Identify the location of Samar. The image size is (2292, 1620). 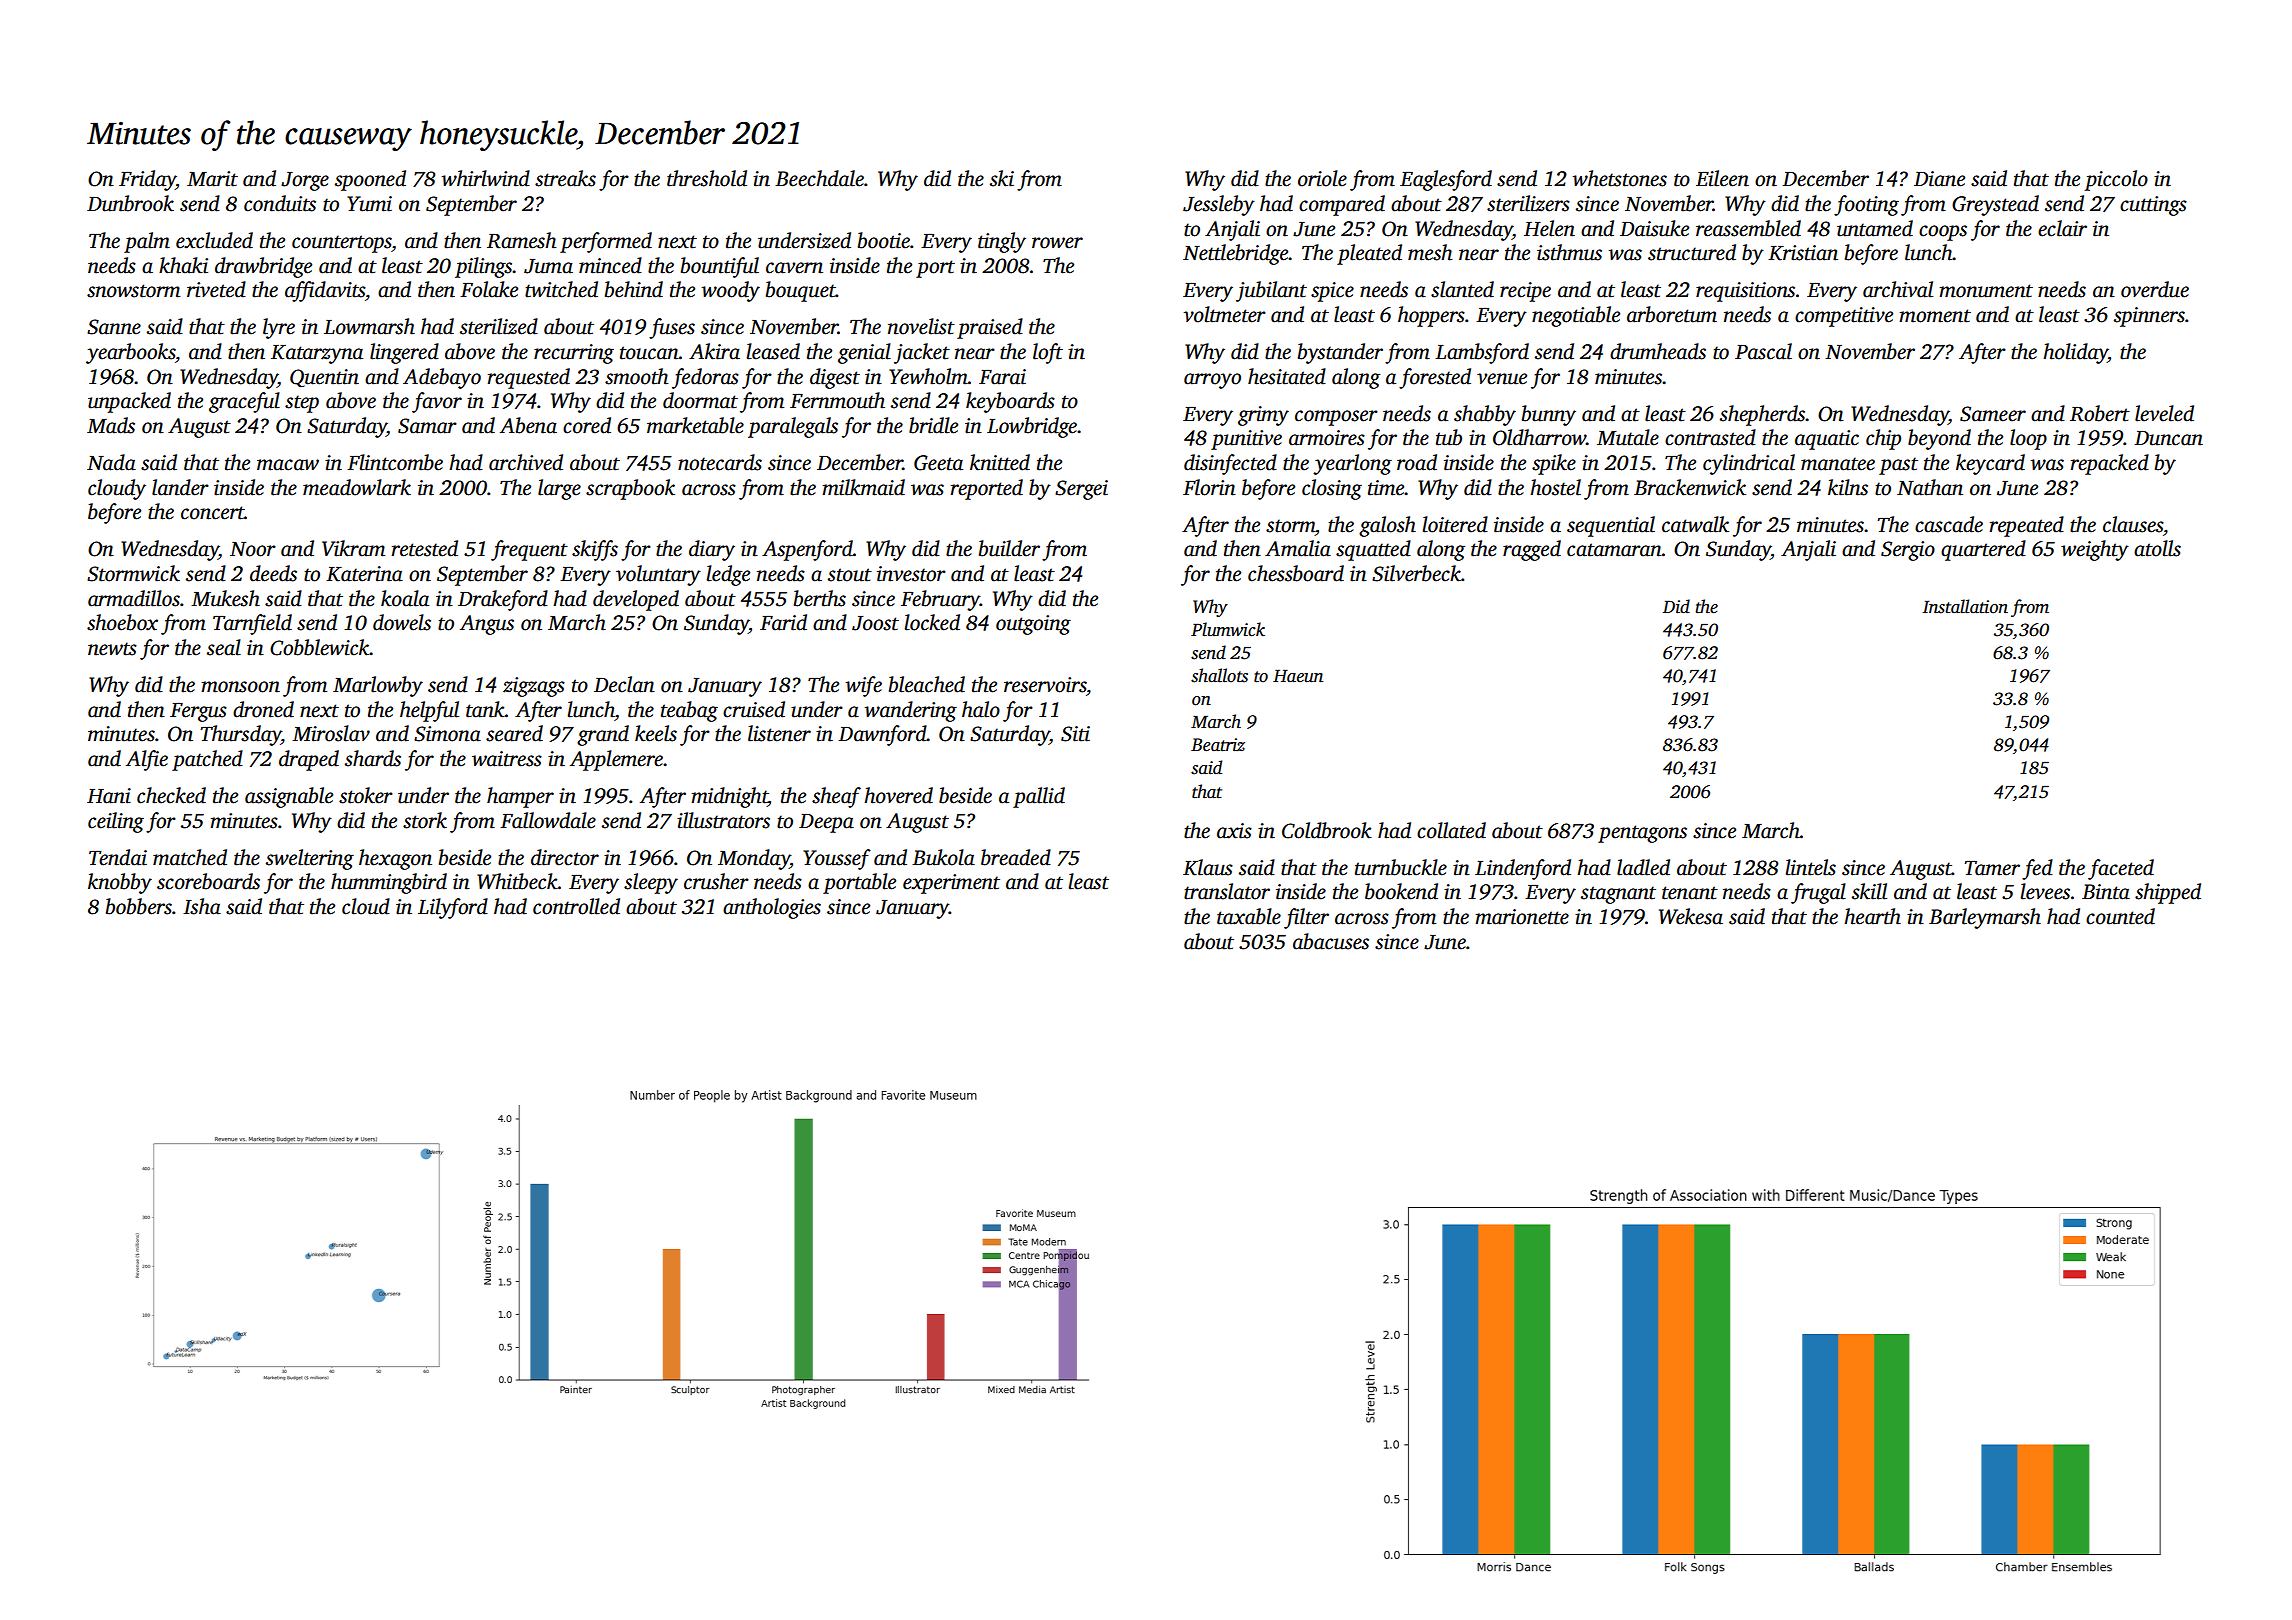
(427, 426).
